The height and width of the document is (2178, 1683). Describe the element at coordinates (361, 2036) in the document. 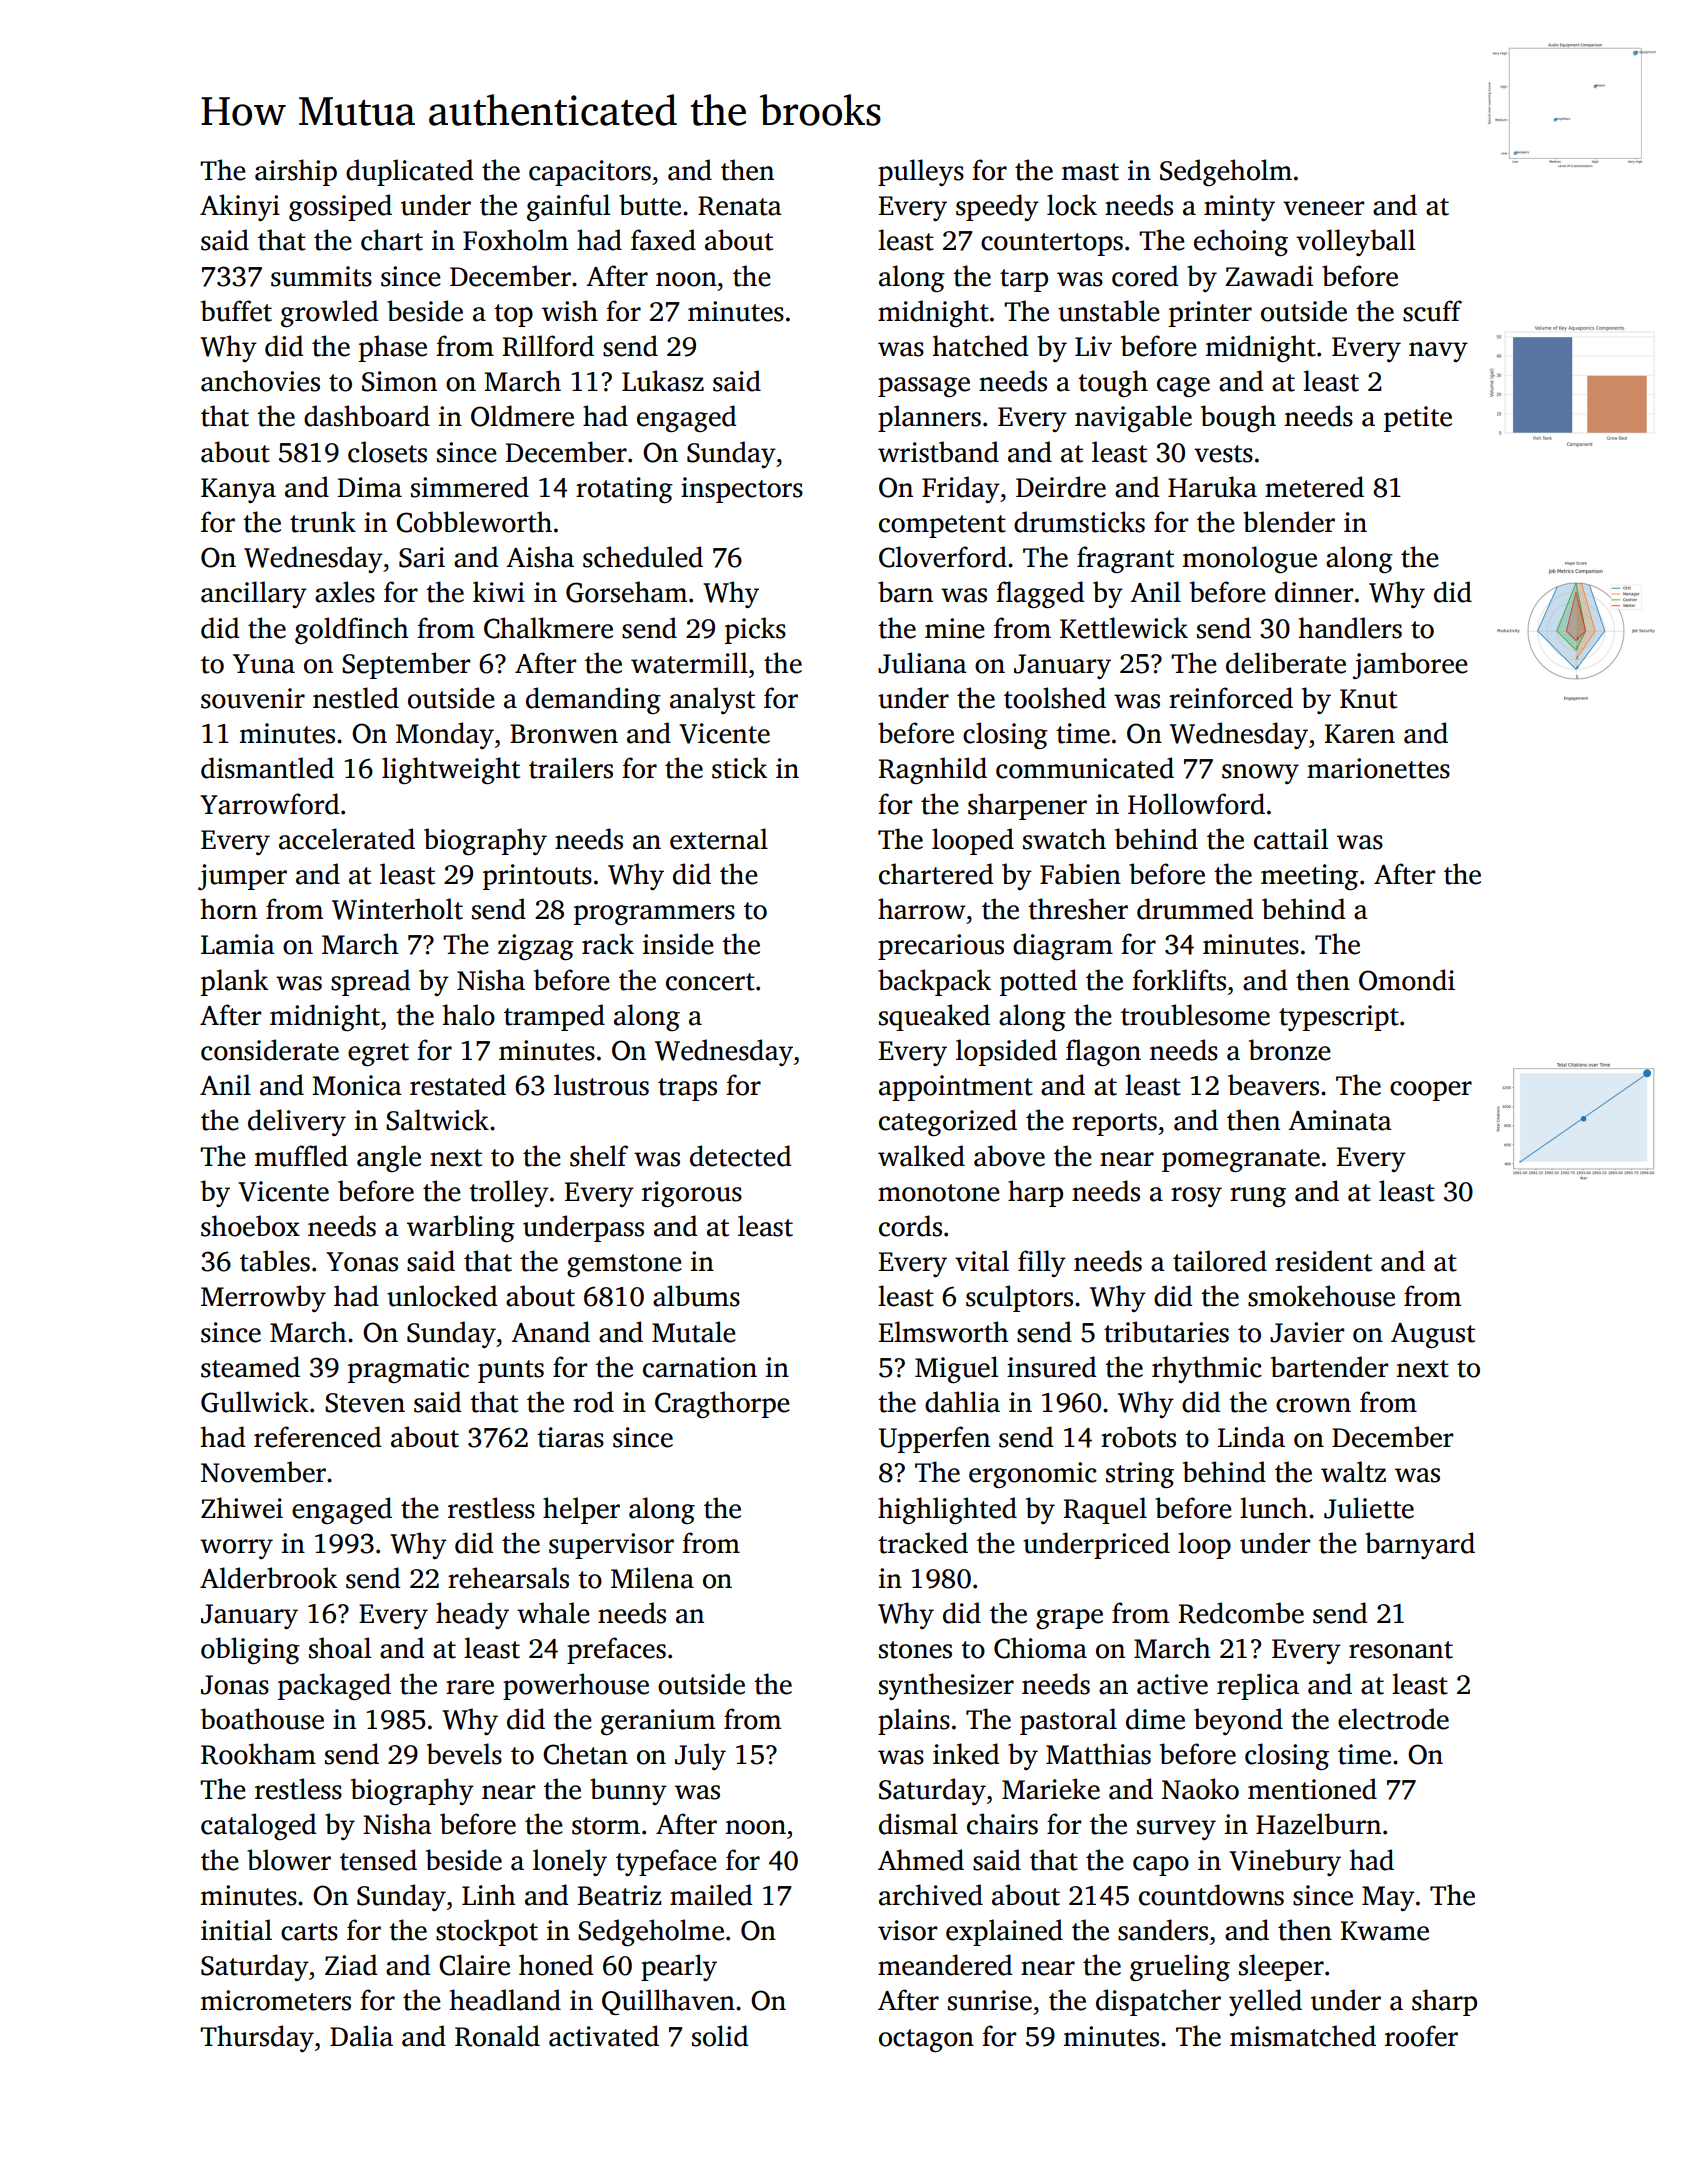

I see `Dalia` at that location.
